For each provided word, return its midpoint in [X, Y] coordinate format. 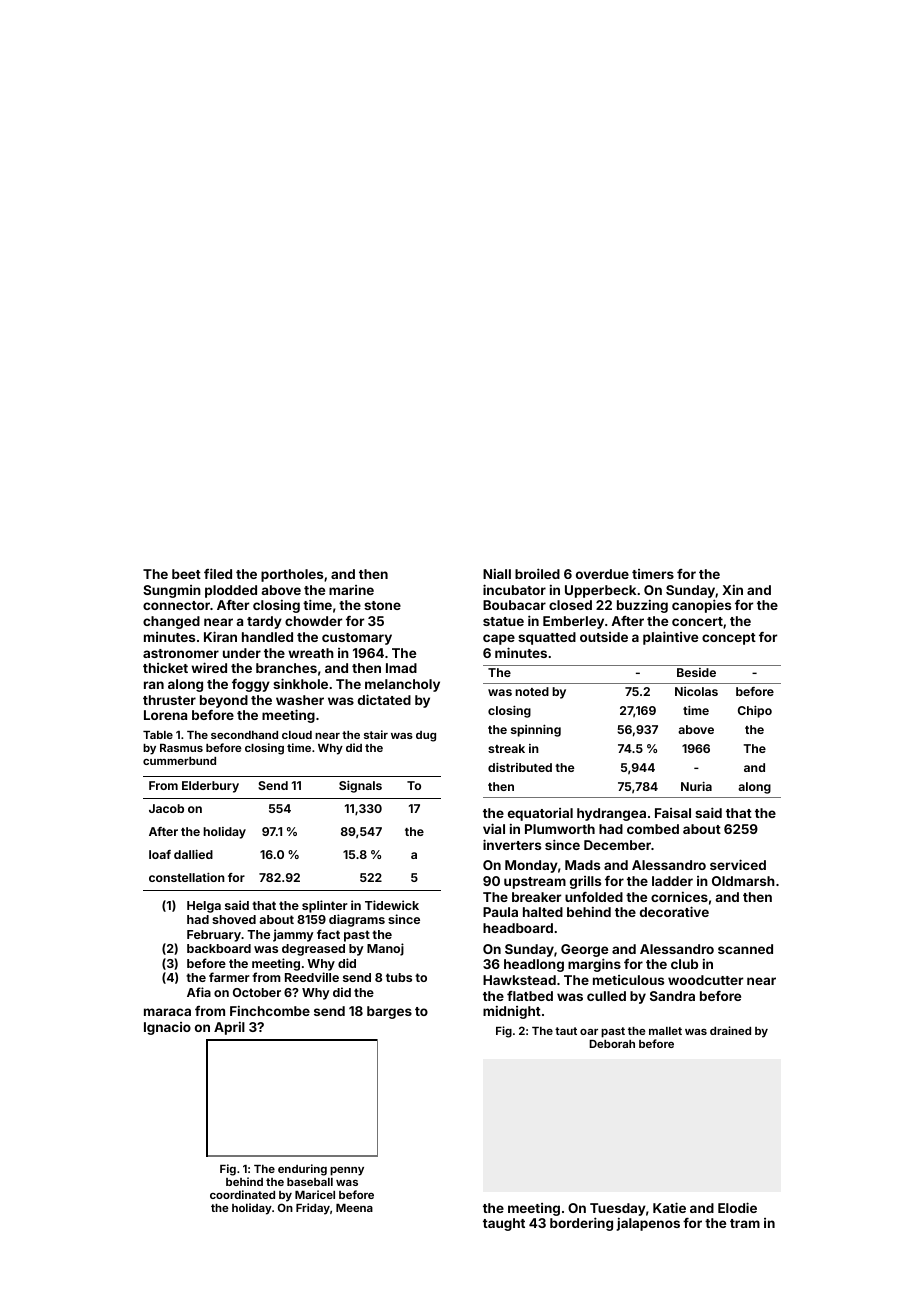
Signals [360, 786]
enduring [302, 1170]
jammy [293, 935]
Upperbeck [600, 591]
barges [389, 1012]
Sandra [672, 996]
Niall [497, 574]
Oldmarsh [743, 881]
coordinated [242, 1194]
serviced [738, 864]
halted [543, 912]
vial [494, 828]
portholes [292, 575]
